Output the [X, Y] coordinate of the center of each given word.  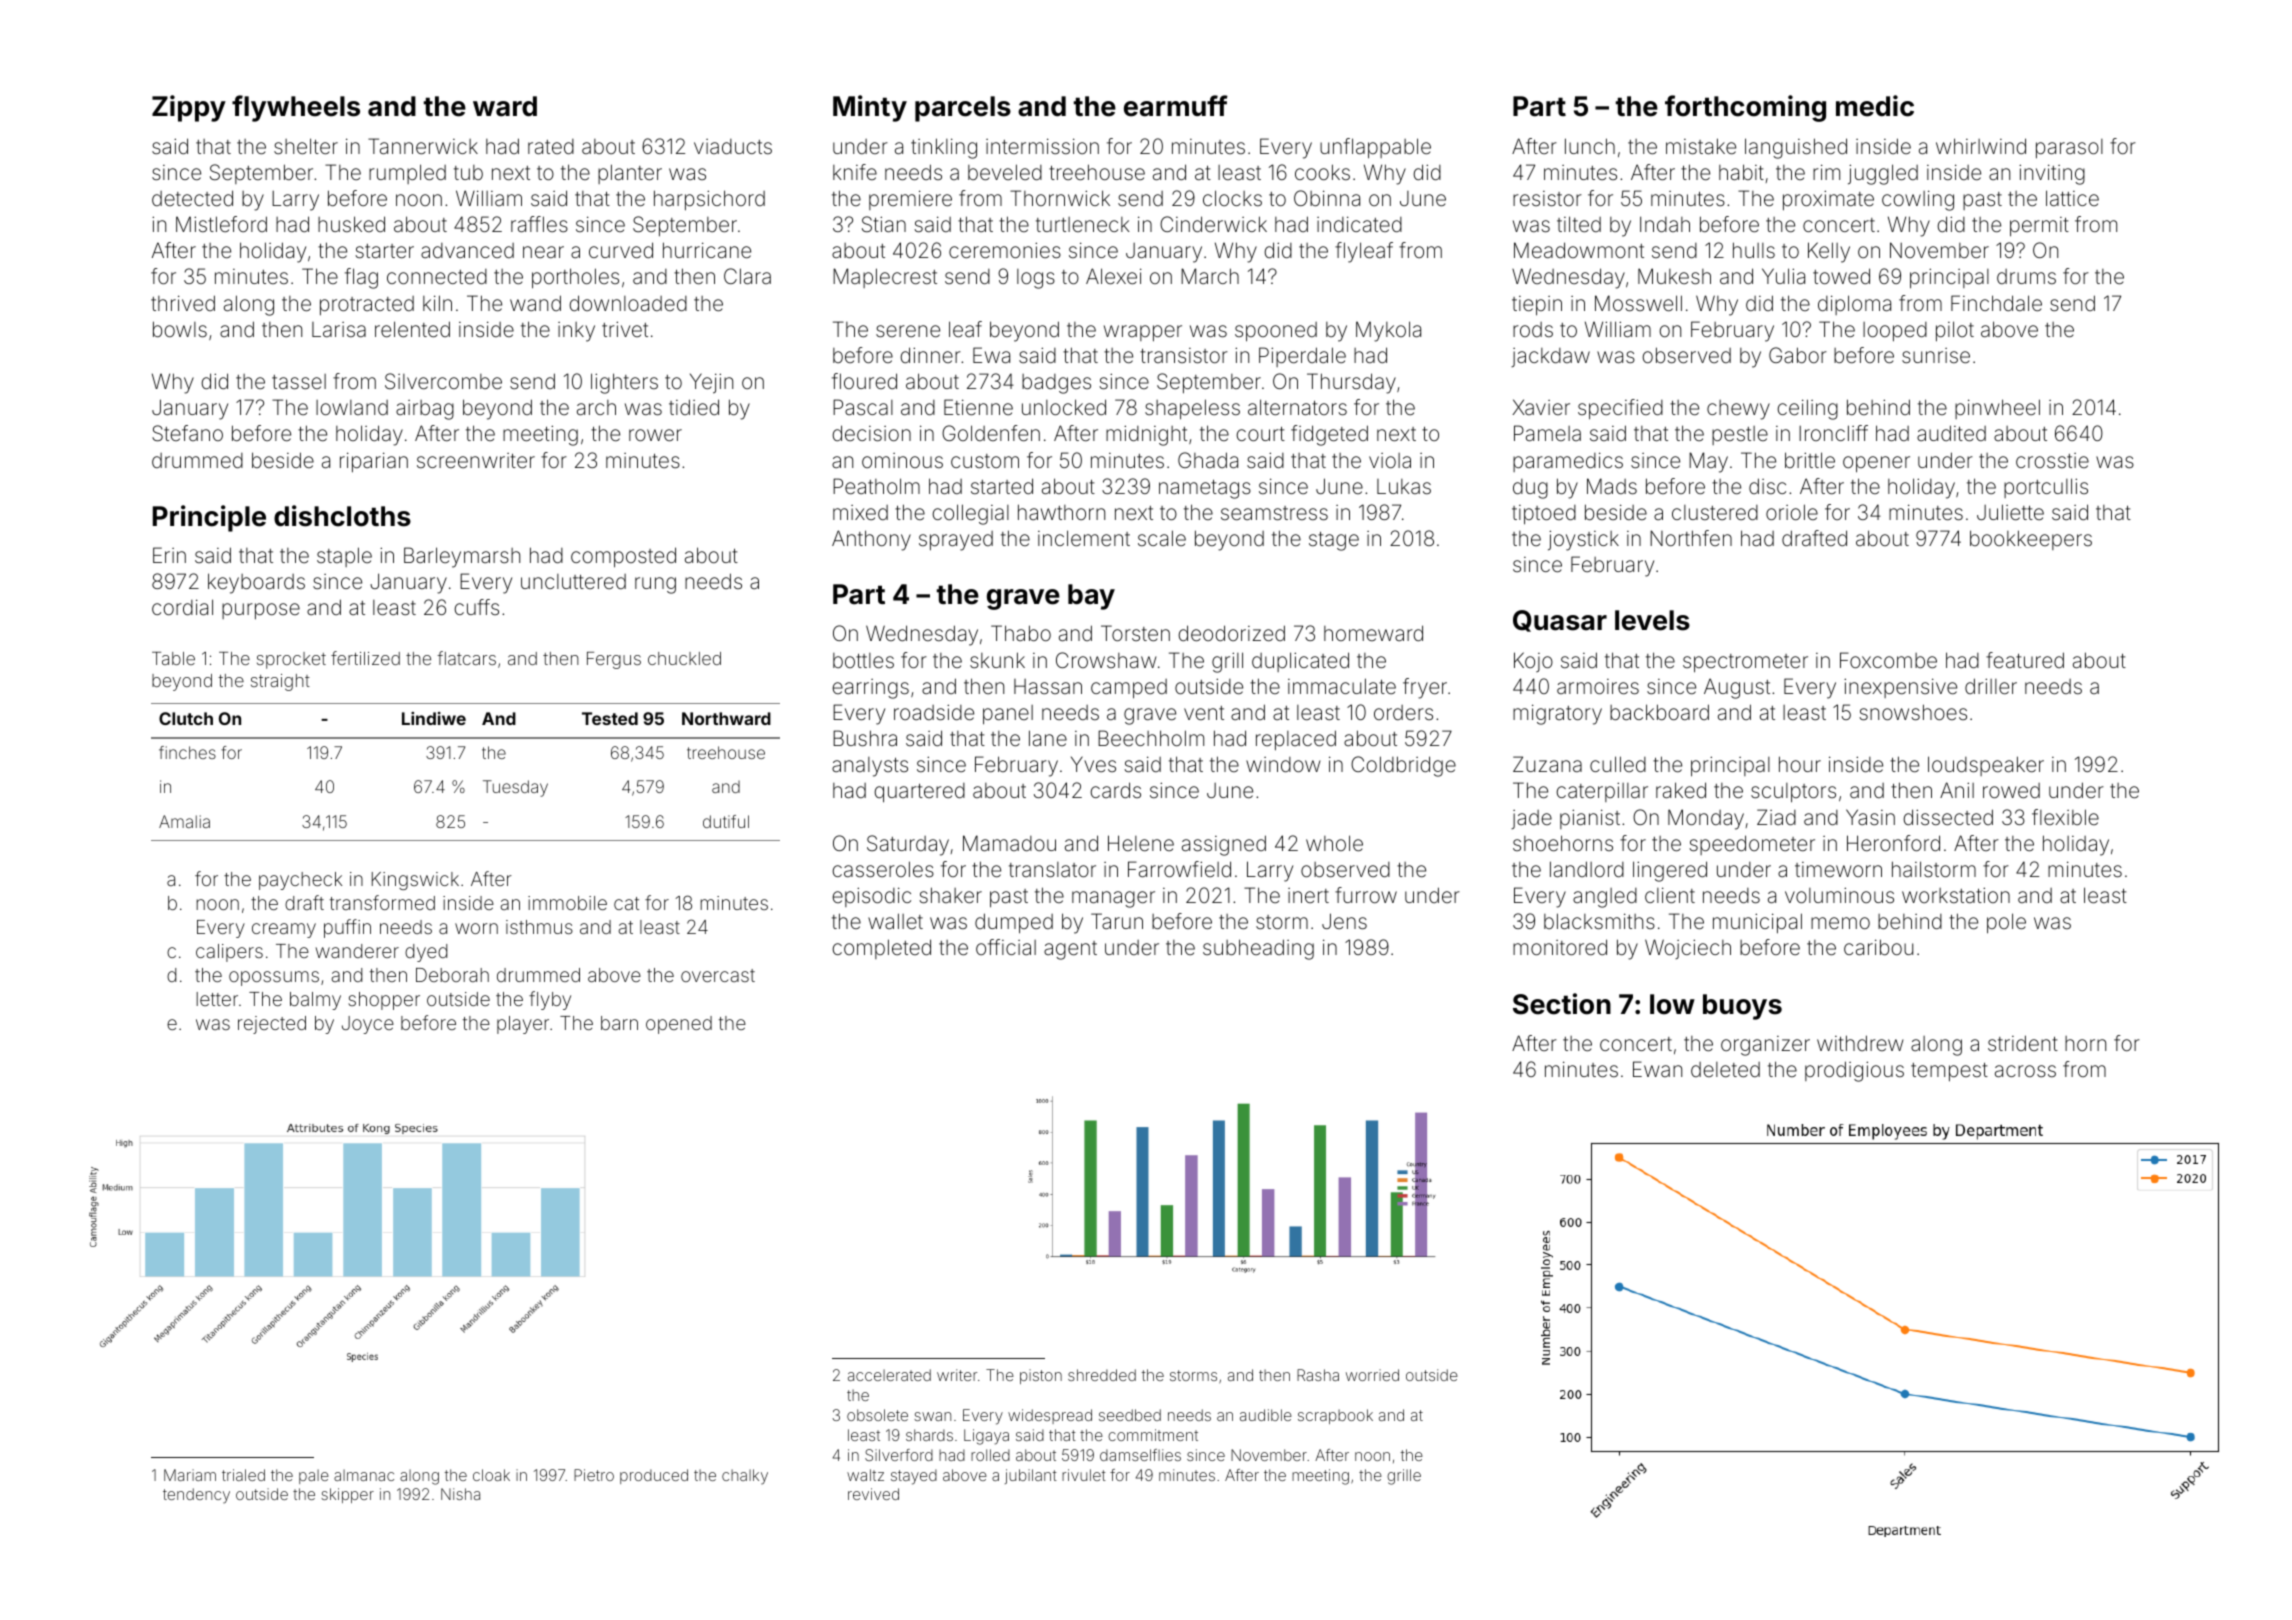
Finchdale [1996, 303]
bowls [180, 329]
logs [1036, 279]
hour [1800, 764]
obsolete [877, 1415]
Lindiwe [434, 718]
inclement [1084, 538]
